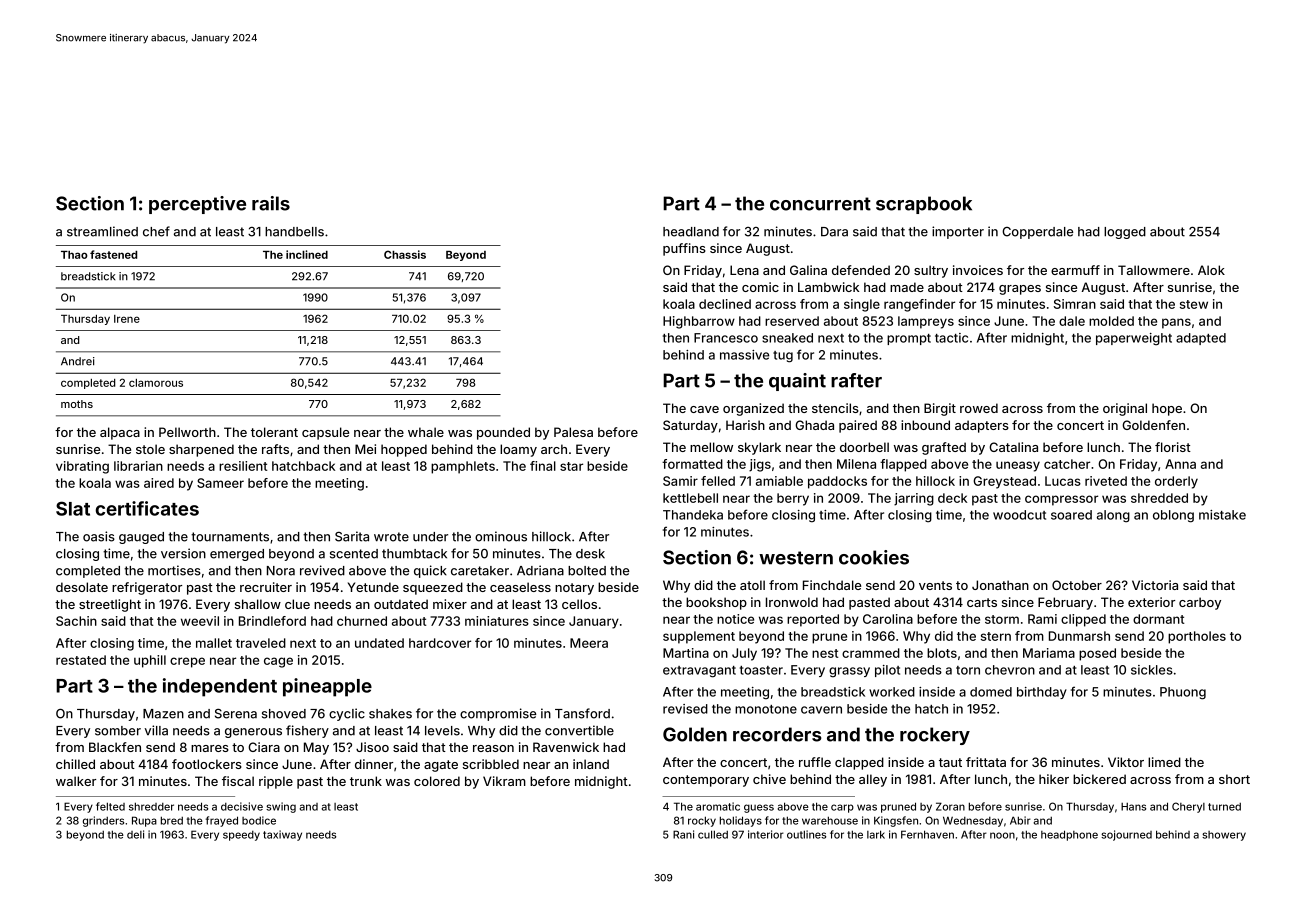 The image size is (1308, 924). I want to click on mortises, so click(174, 570).
